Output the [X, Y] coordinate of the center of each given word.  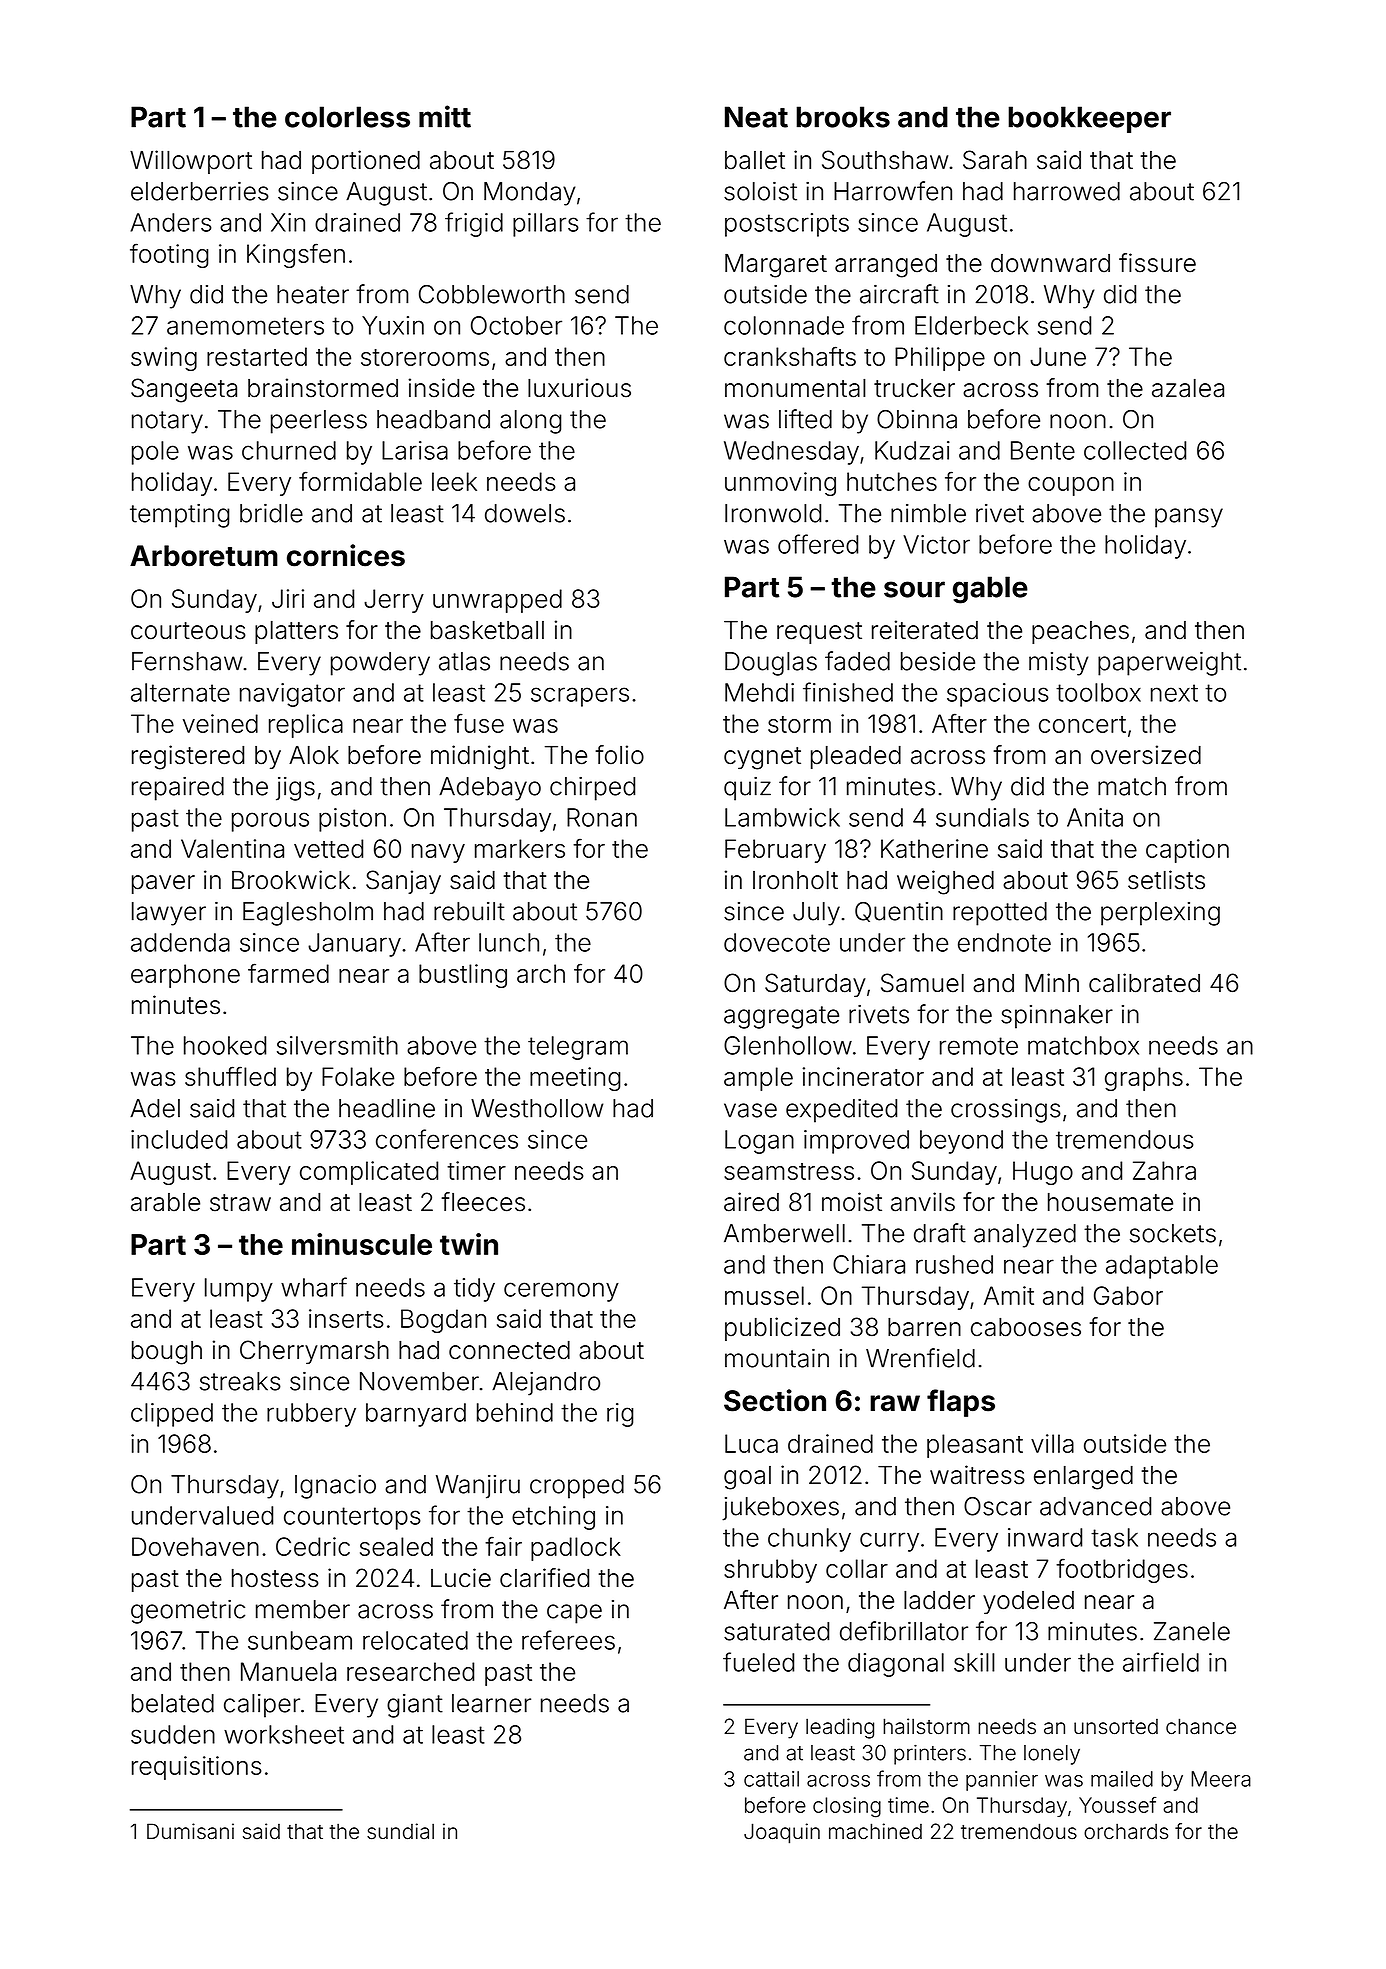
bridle [271, 513]
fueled [758, 1662]
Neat [756, 117]
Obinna [917, 419]
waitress [977, 1475]
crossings [1006, 1111]
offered [818, 544]
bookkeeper [1089, 119]
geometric [188, 1612]
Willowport [191, 162]
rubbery [311, 1415]
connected [509, 1350]
